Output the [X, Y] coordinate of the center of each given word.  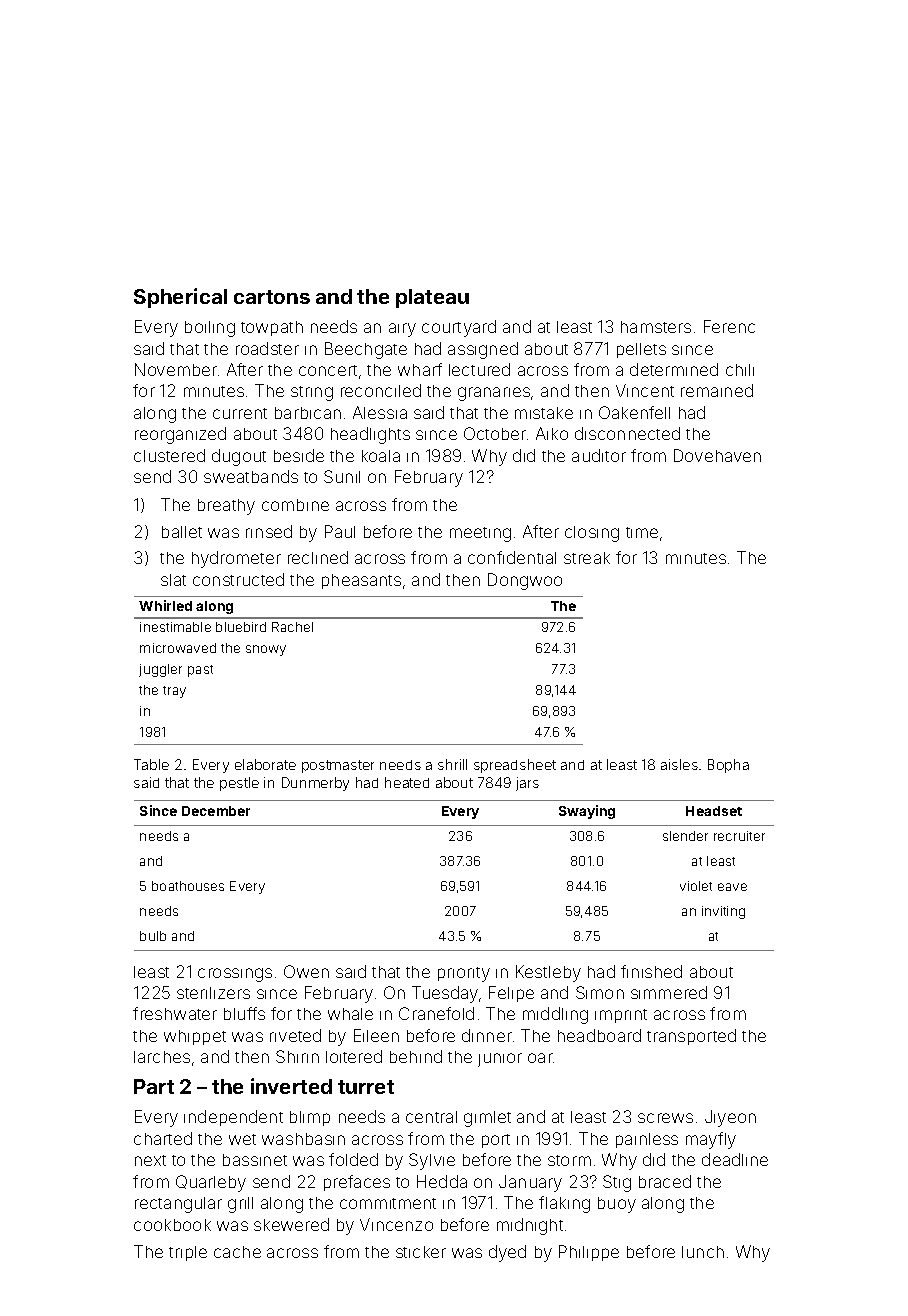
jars [527, 784]
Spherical [180, 298]
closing [592, 534]
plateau [432, 298]
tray [174, 692]
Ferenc [729, 326]
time [642, 532]
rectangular [178, 1205]
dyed [507, 1253]
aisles [679, 764]
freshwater [175, 1013]
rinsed [269, 531]
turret [366, 1087]
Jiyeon [730, 1118]
